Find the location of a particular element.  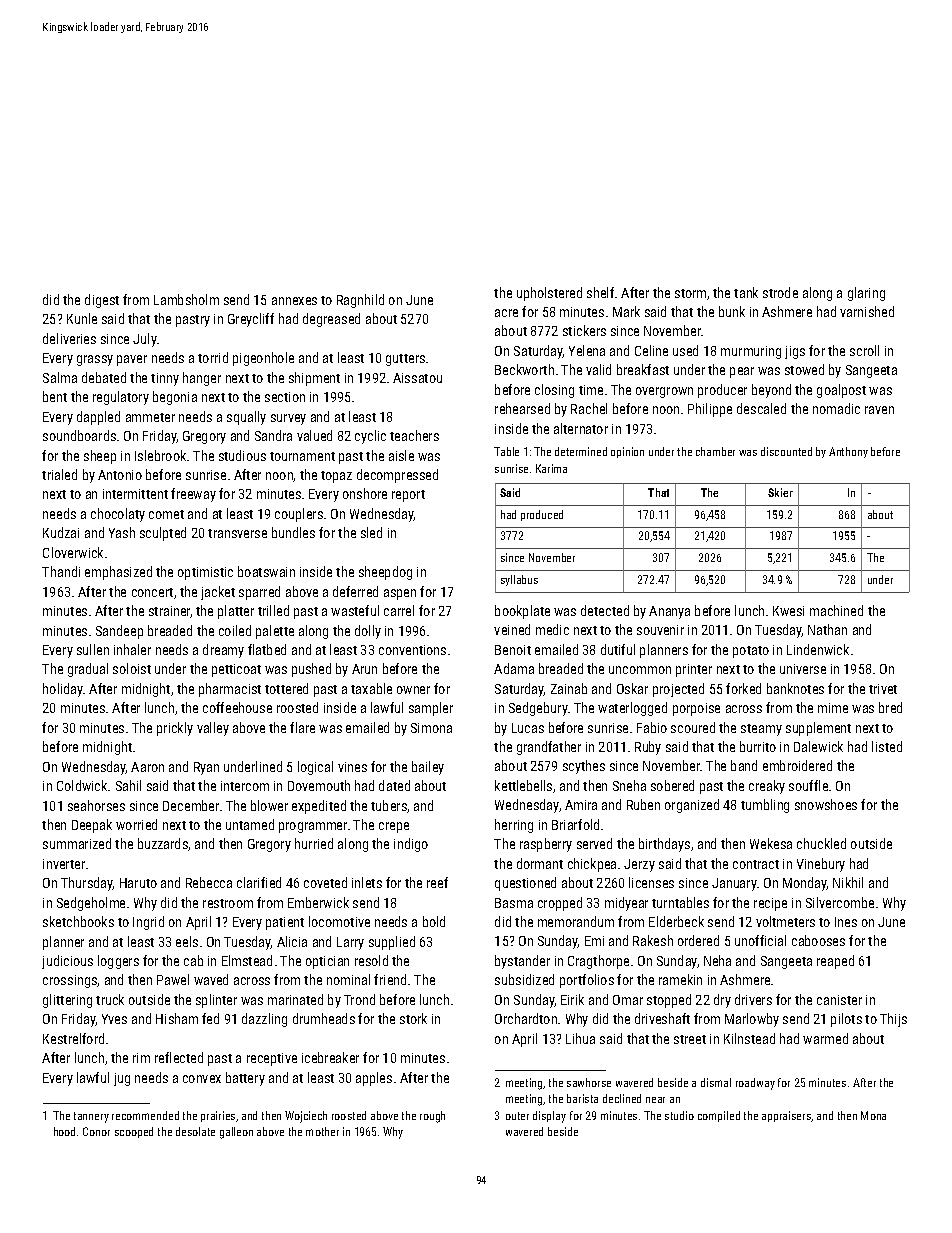

sampler is located at coordinates (431, 709).
